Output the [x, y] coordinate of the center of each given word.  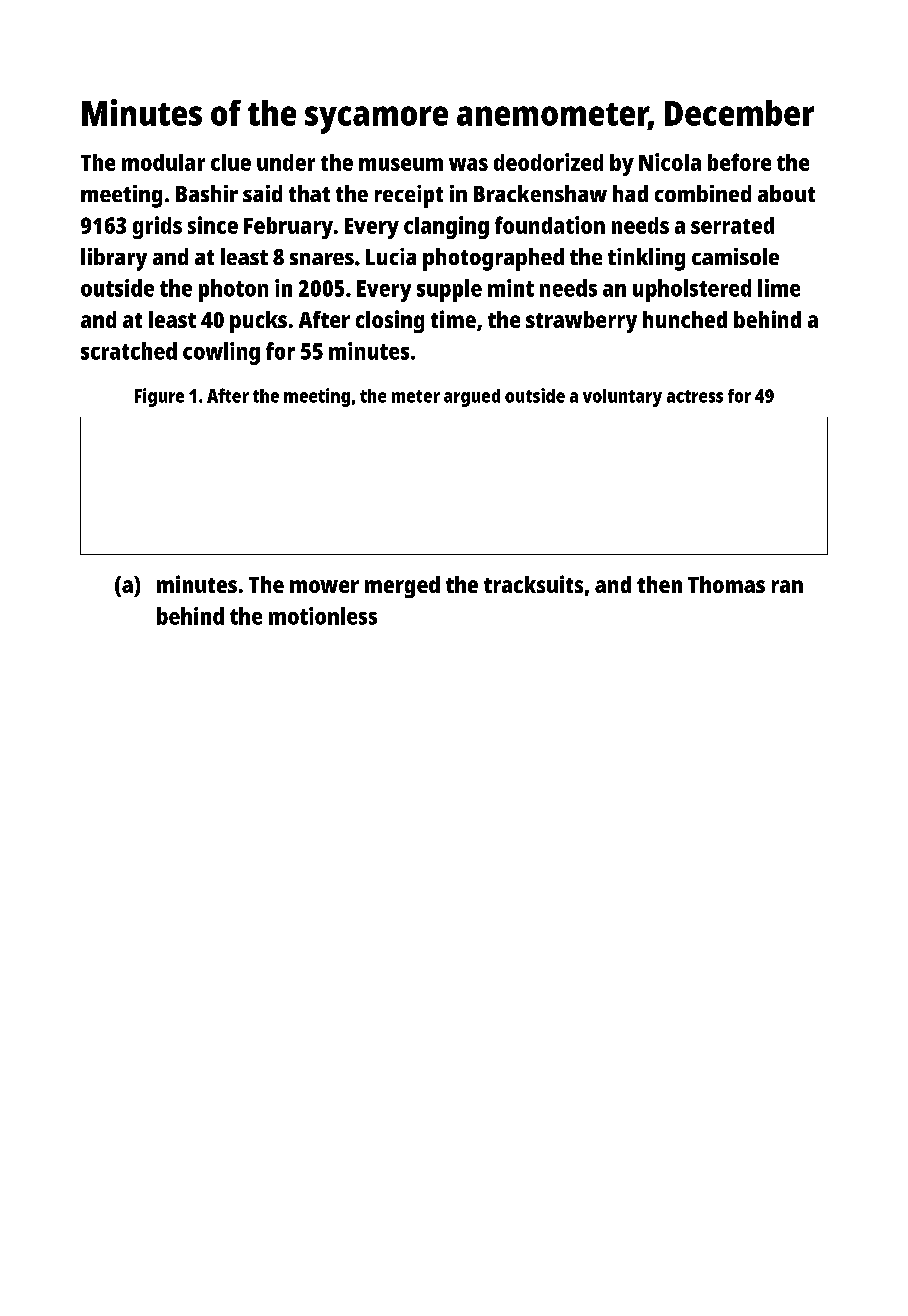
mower [324, 586]
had [630, 193]
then [659, 584]
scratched [129, 351]
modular [163, 162]
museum [401, 164]
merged [402, 587]
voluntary [622, 398]
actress [695, 396]
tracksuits [533, 584]
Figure [159, 397]
